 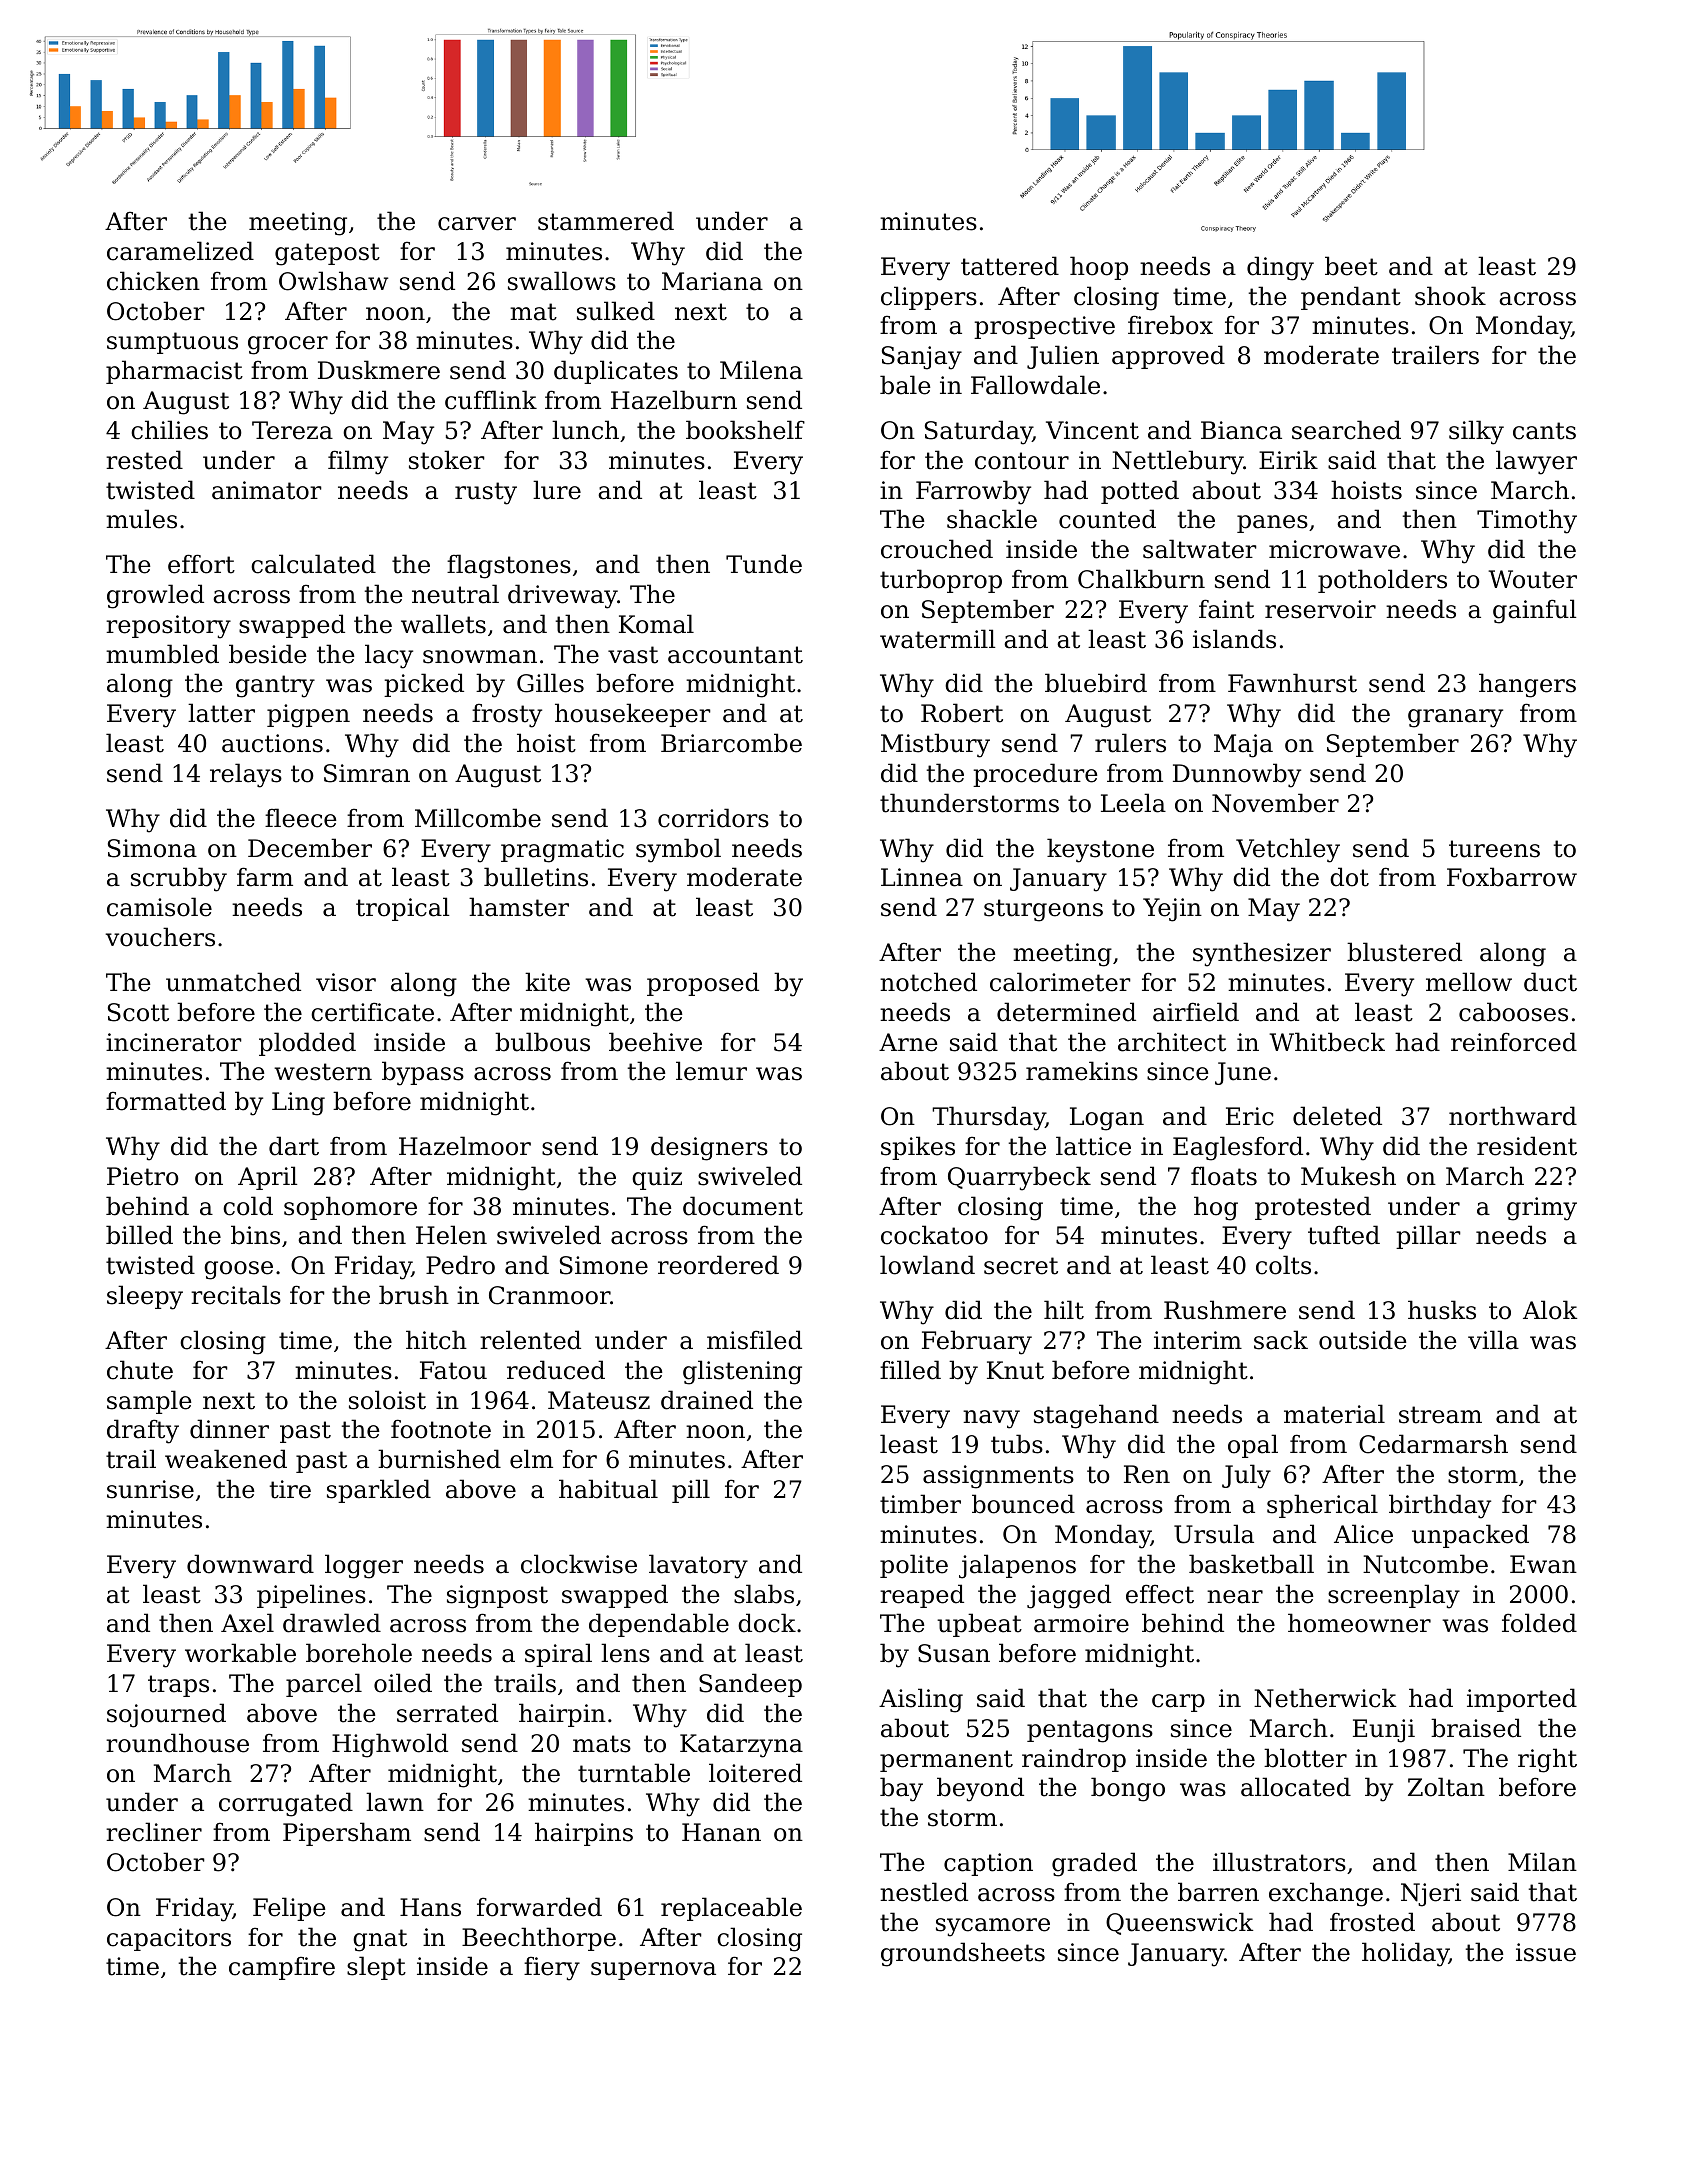 What do you see at coordinates (1344, 1235) in the screenshot?
I see `tufted` at bounding box center [1344, 1235].
